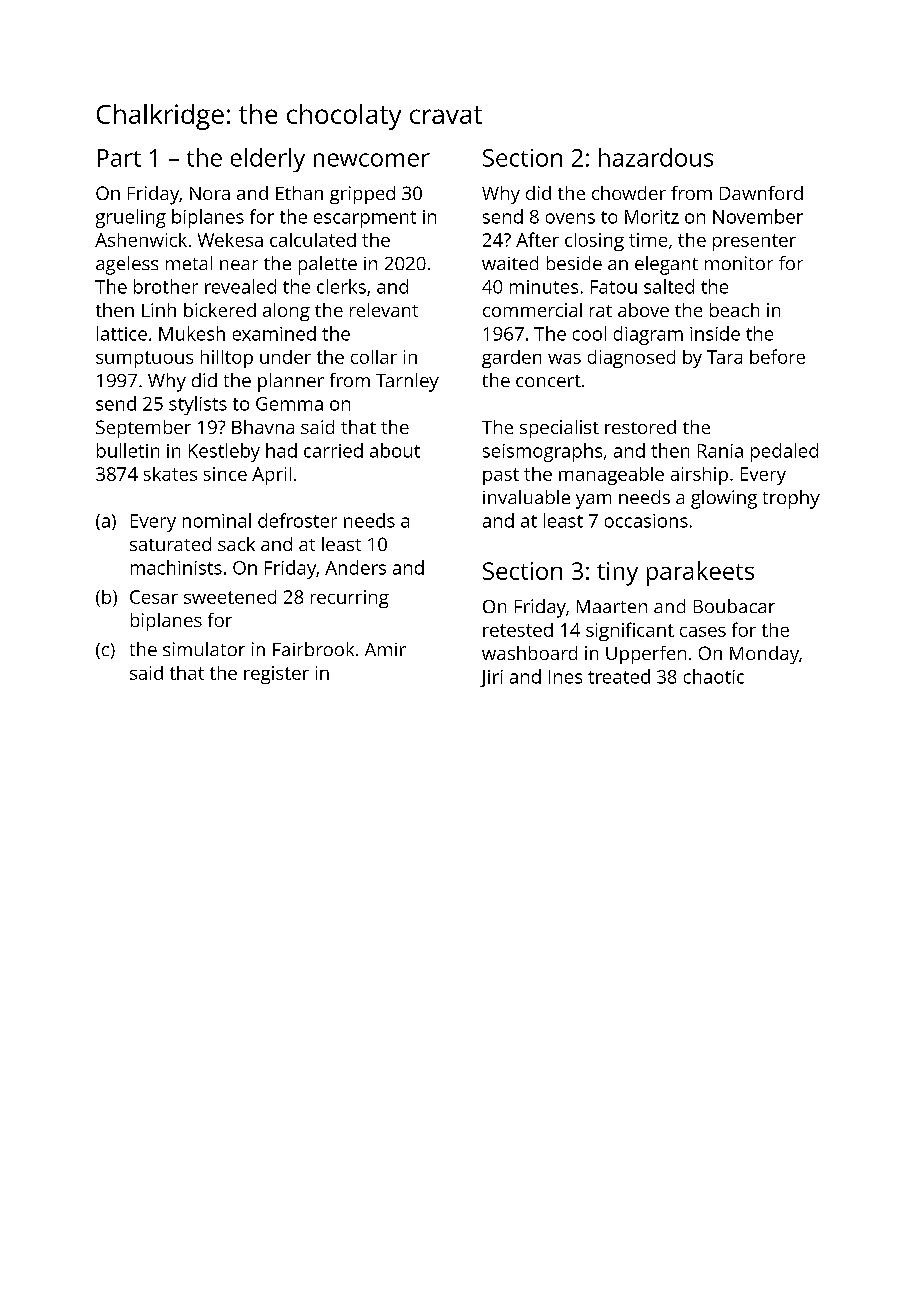 Image resolution: width=924 pixels, height=1311 pixels. What do you see at coordinates (159, 310) in the document?
I see `Linh` at bounding box center [159, 310].
